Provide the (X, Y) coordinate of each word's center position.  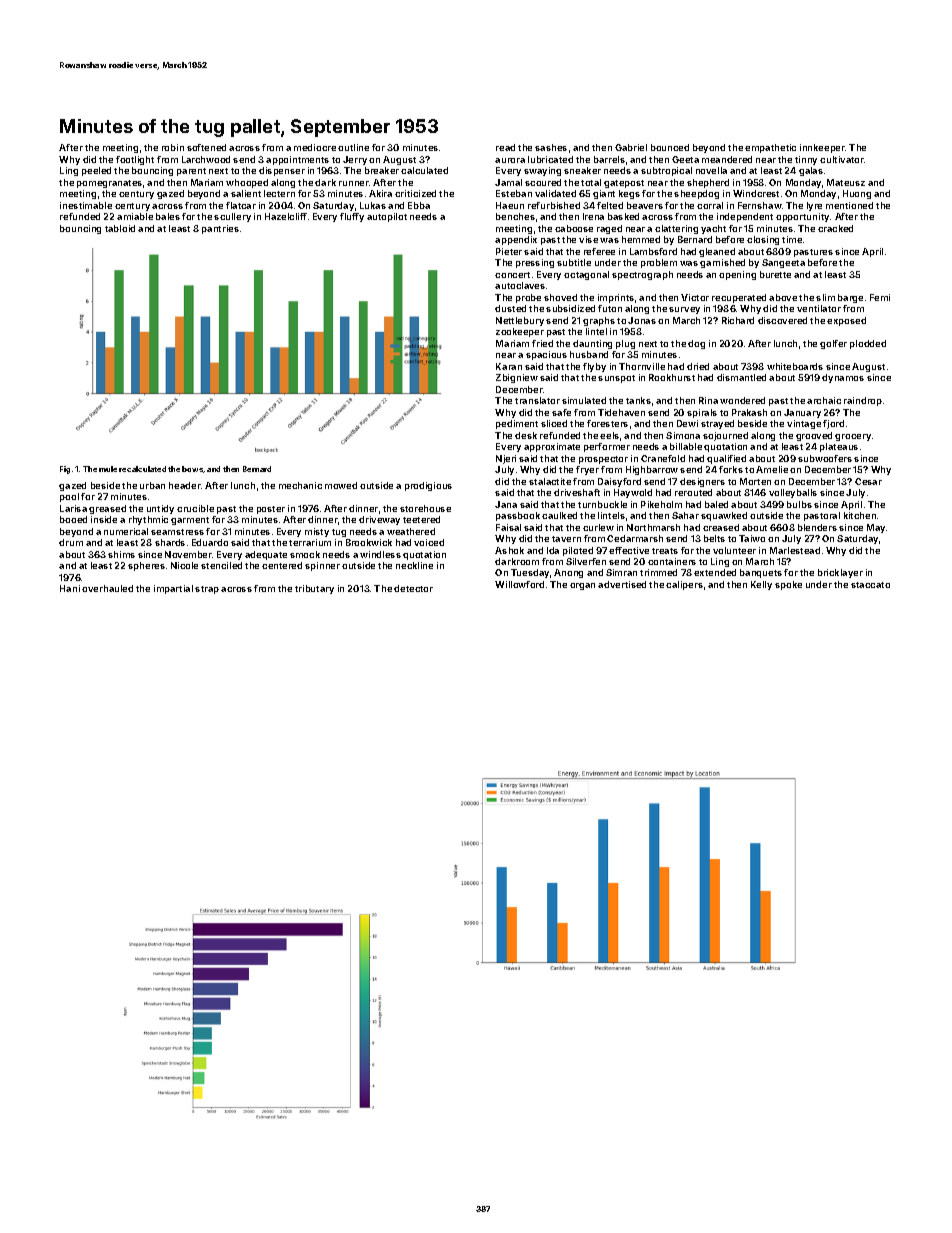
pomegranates (109, 184)
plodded (868, 344)
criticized (415, 193)
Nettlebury (520, 321)
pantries (220, 229)
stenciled (221, 565)
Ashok (509, 550)
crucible (195, 508)
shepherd (708, 183)
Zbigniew (517, 378)
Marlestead (795, 550)
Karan (509, 366)
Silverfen (586, 561)
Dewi (687, 423)
